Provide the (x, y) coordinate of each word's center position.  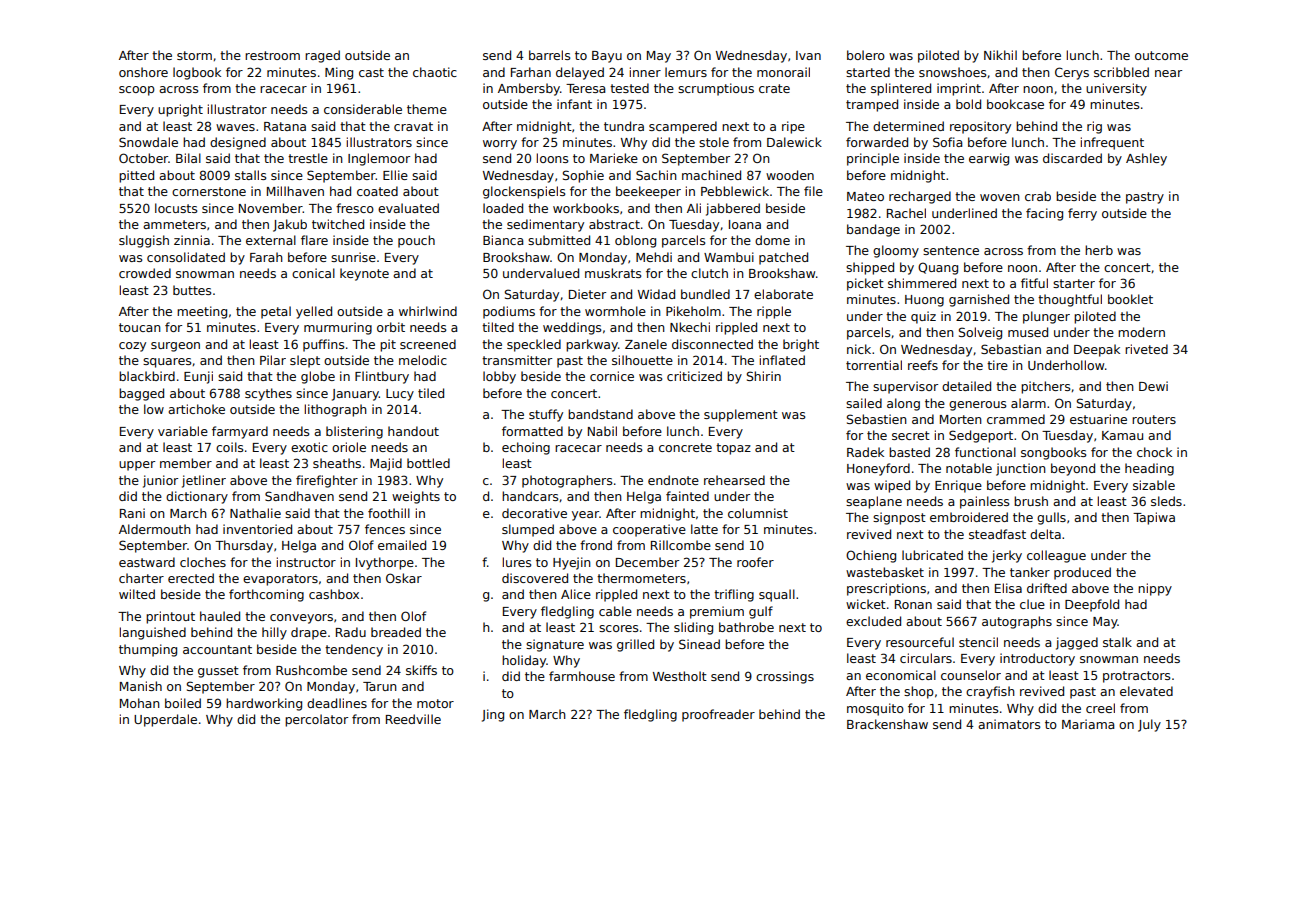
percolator (316, 720)
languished (152, 633)
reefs (923, 365)
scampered (683, 127)
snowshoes (952, 72)
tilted (498, 327)
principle (873, 159)
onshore (143, 72)
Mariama (1088, 724)
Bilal (188, 158)
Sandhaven (299, 496)
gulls (1051, 518)
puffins (323, 345)
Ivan (808, 55)
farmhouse (582, 676)
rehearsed (734, 480)
